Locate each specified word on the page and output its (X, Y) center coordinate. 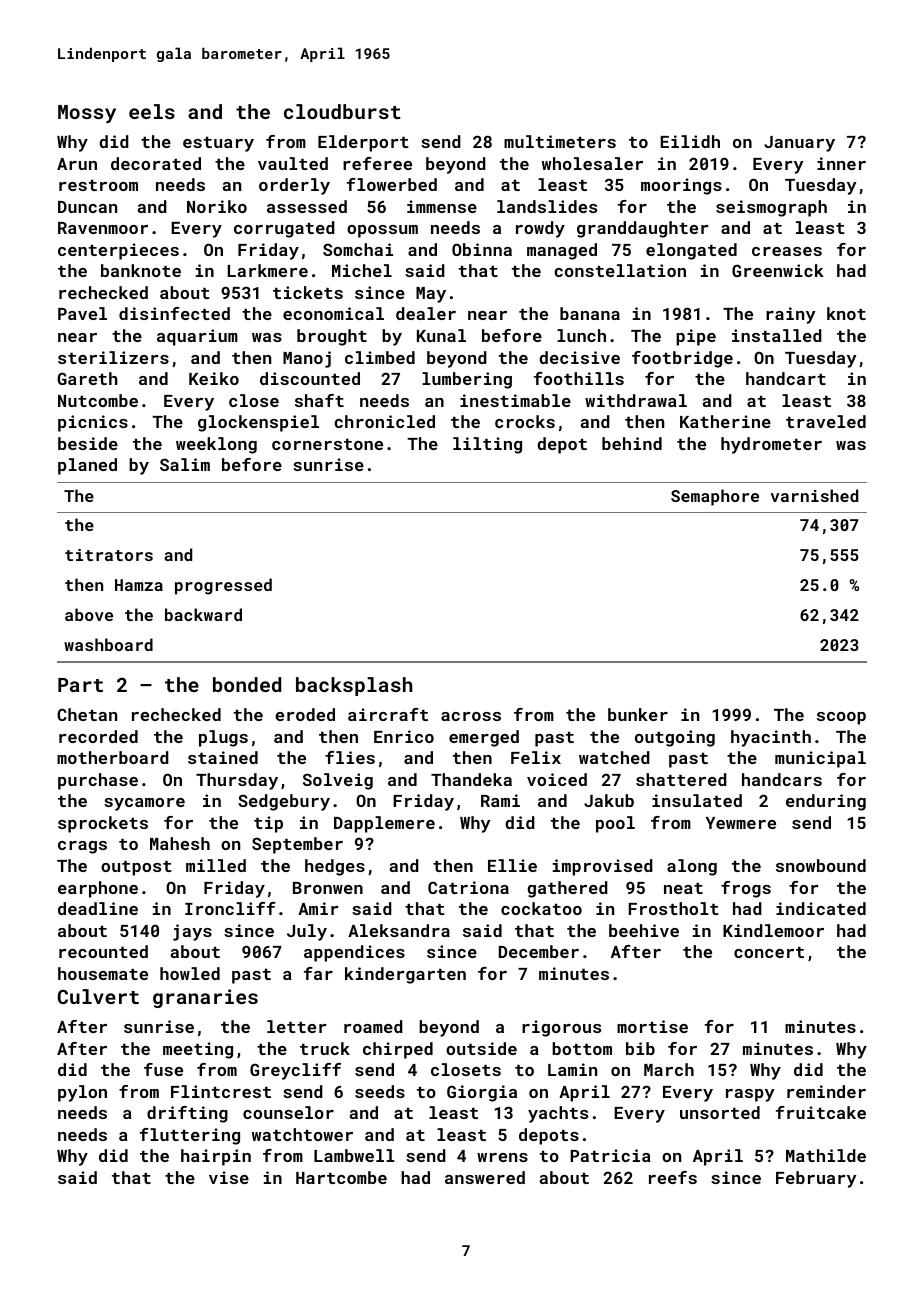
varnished (814, 495)
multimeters (560, 141)
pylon (82, 1093)
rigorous (561, 1028)
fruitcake (821, 1112)
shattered (681, 779)
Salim (185, 464)
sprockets (103, 824)
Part (80, 685)
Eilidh (690, 141)
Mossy (87, 114)
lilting (487, 445)
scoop (841, 718)
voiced (557, 779)
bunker (638, 714)
